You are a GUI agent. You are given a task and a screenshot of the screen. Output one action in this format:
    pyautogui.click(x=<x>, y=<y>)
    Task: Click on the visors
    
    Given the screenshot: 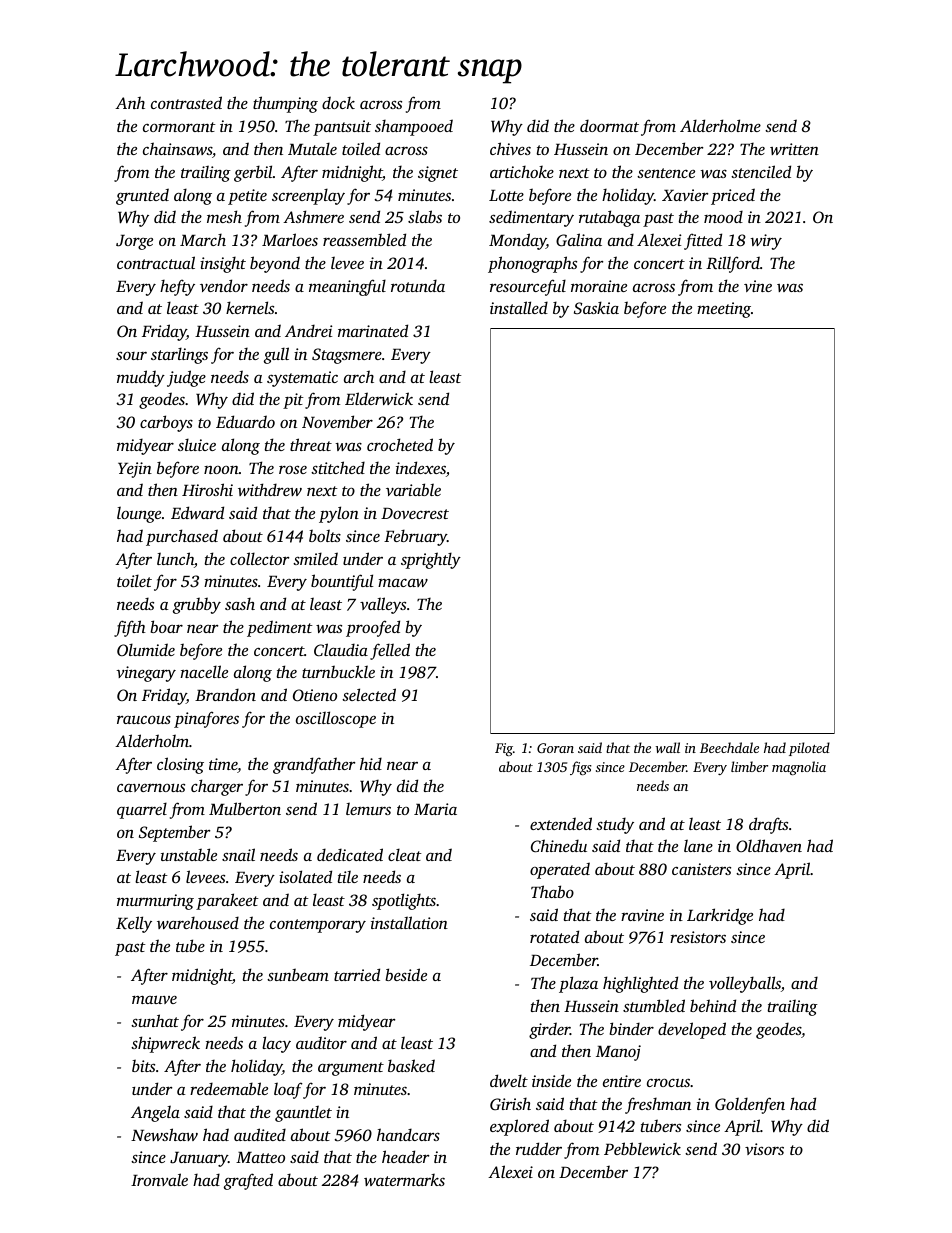 What is the action you would take?
    pyautogui.click(x=764, y=1149)
